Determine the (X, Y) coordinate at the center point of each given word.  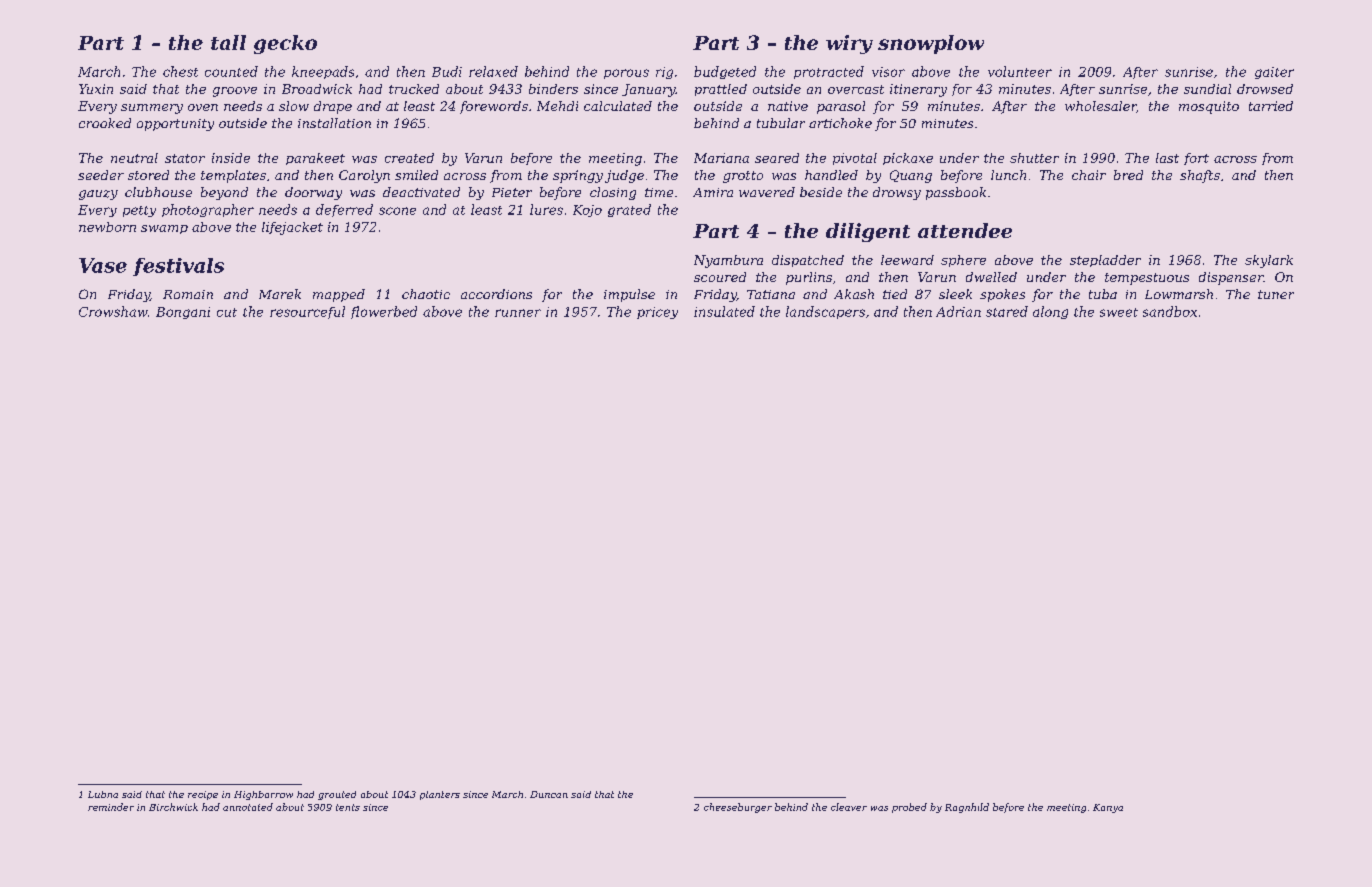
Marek (280, 294)
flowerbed (384, 312)
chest (180, 71)
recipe (203, 795)
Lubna (103, 794)
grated (629, 210)
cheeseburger (738, 808)
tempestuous (1147, 279)
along (1050, 312)
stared (1007, 311)
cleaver (849, 807)
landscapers (825, 312)
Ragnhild (967, 808)
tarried (1271, 106)
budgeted (725, 72)
